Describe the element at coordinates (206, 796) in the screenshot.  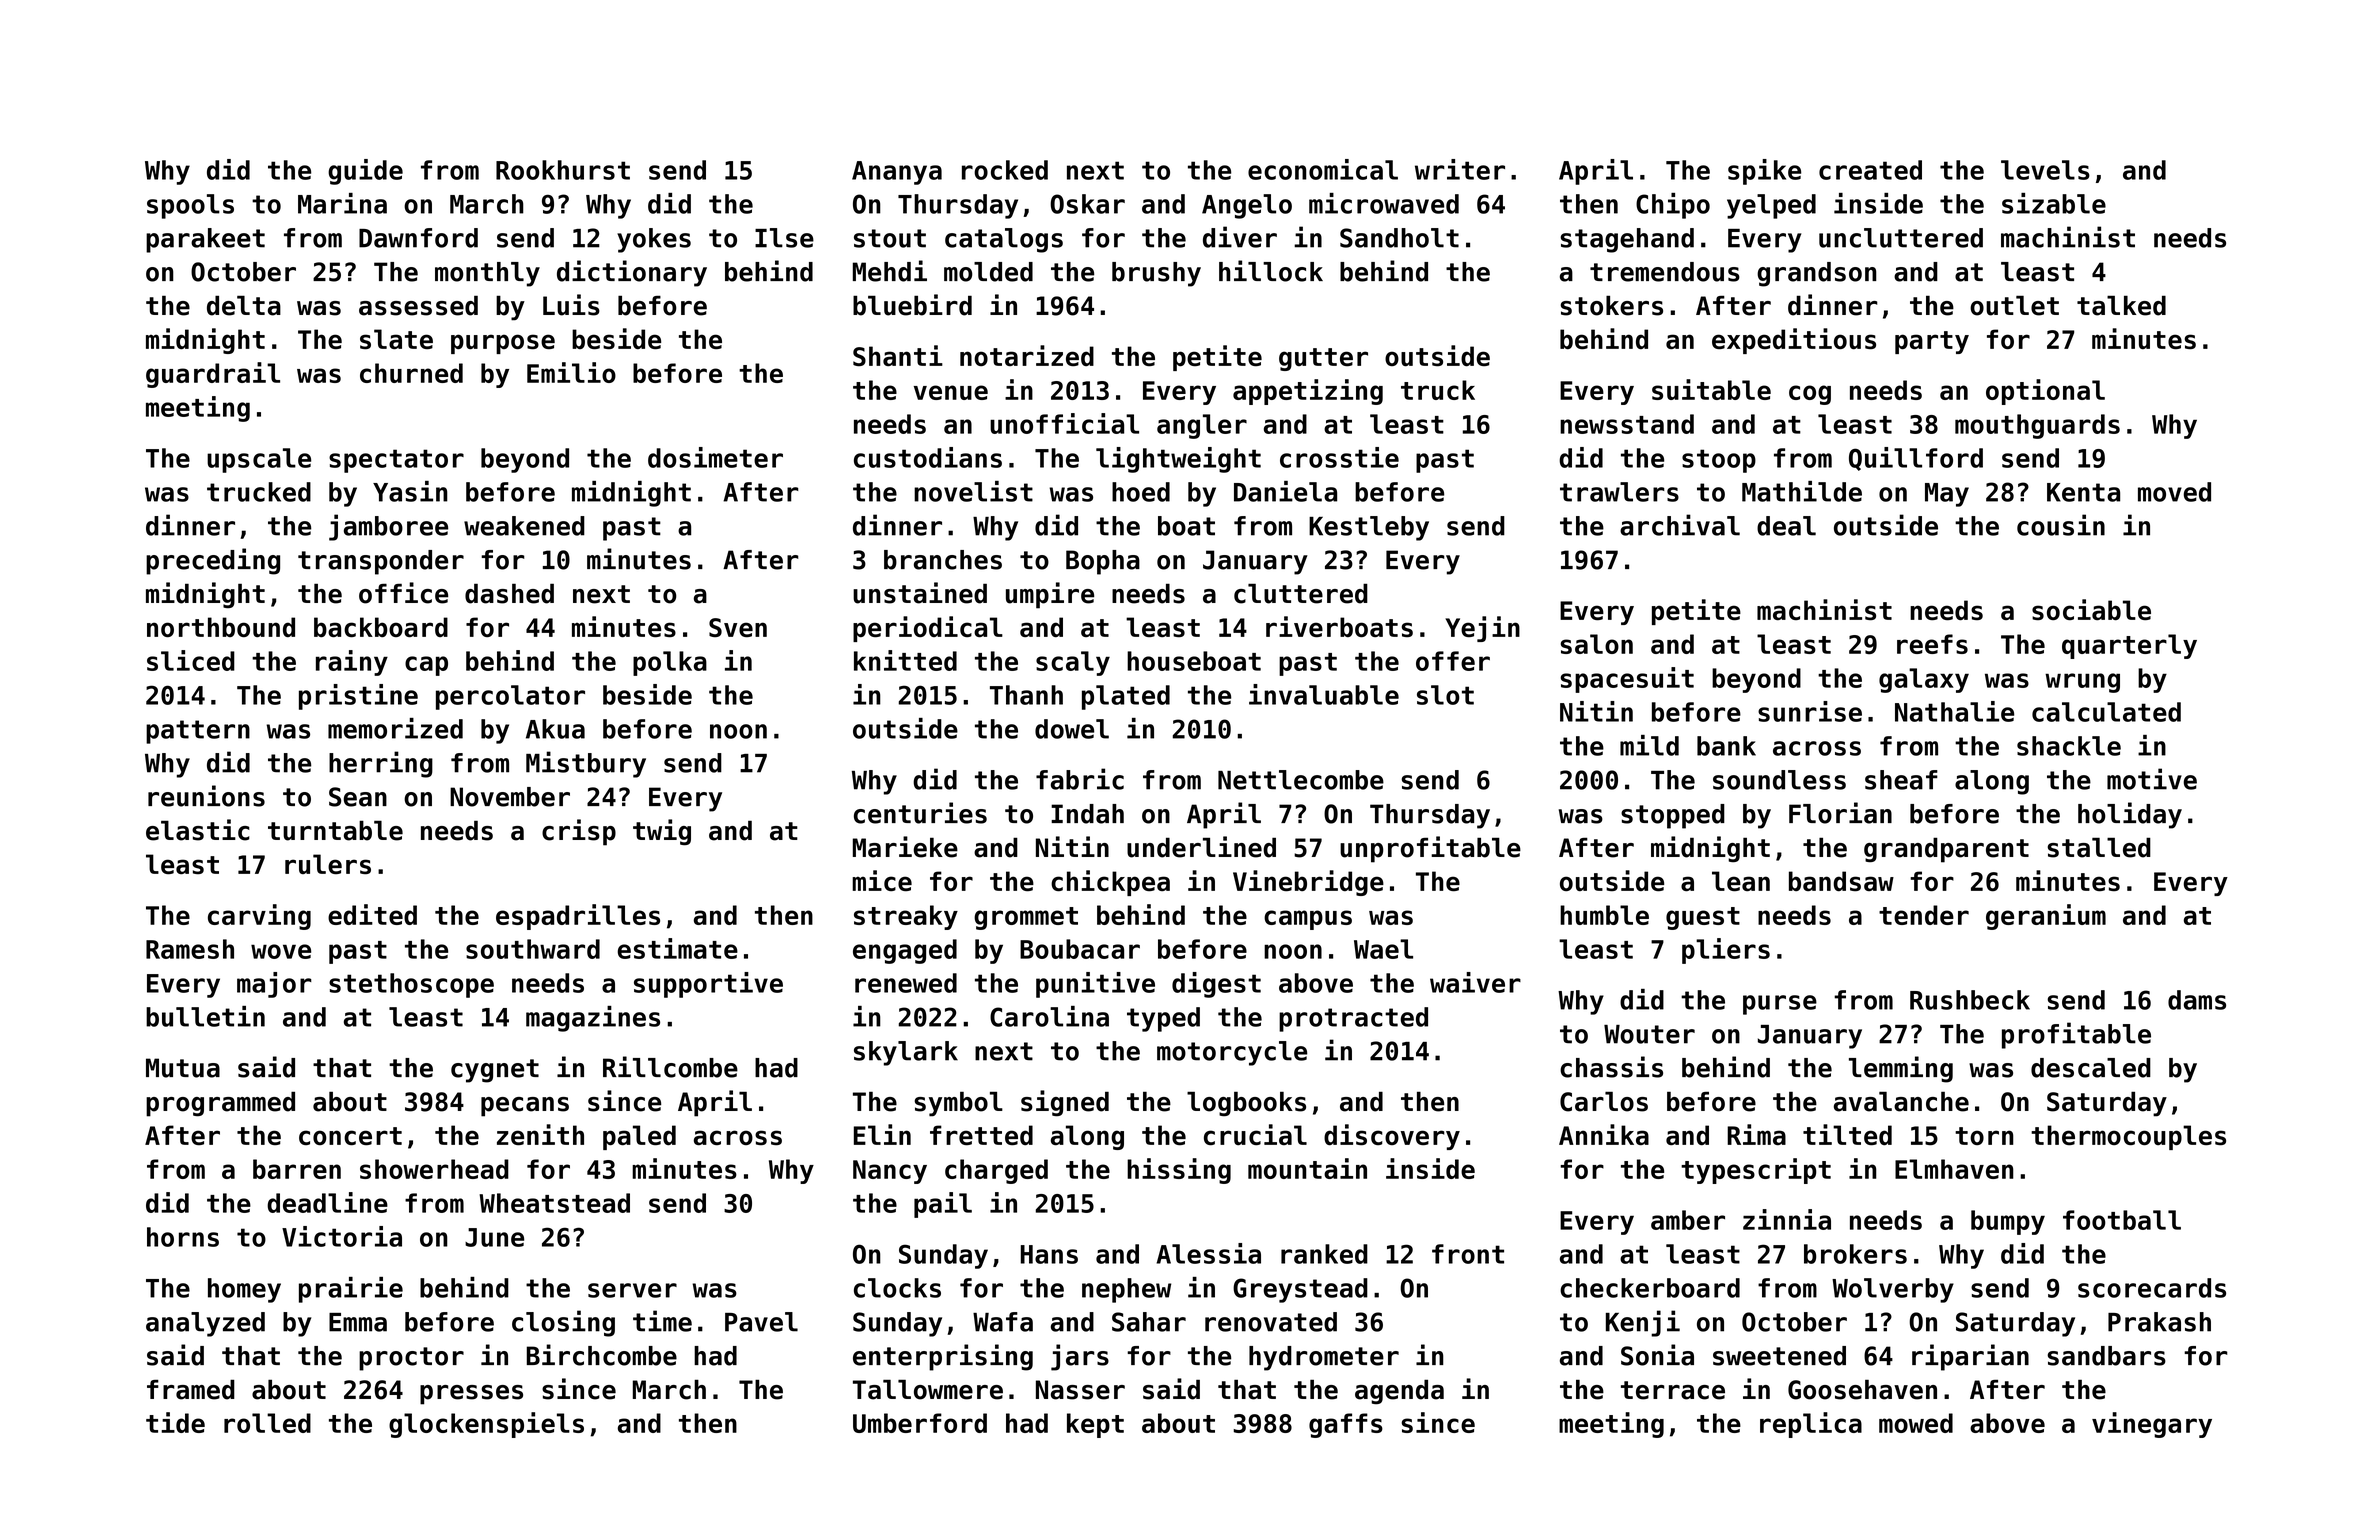
I see `reunions` at that location.
